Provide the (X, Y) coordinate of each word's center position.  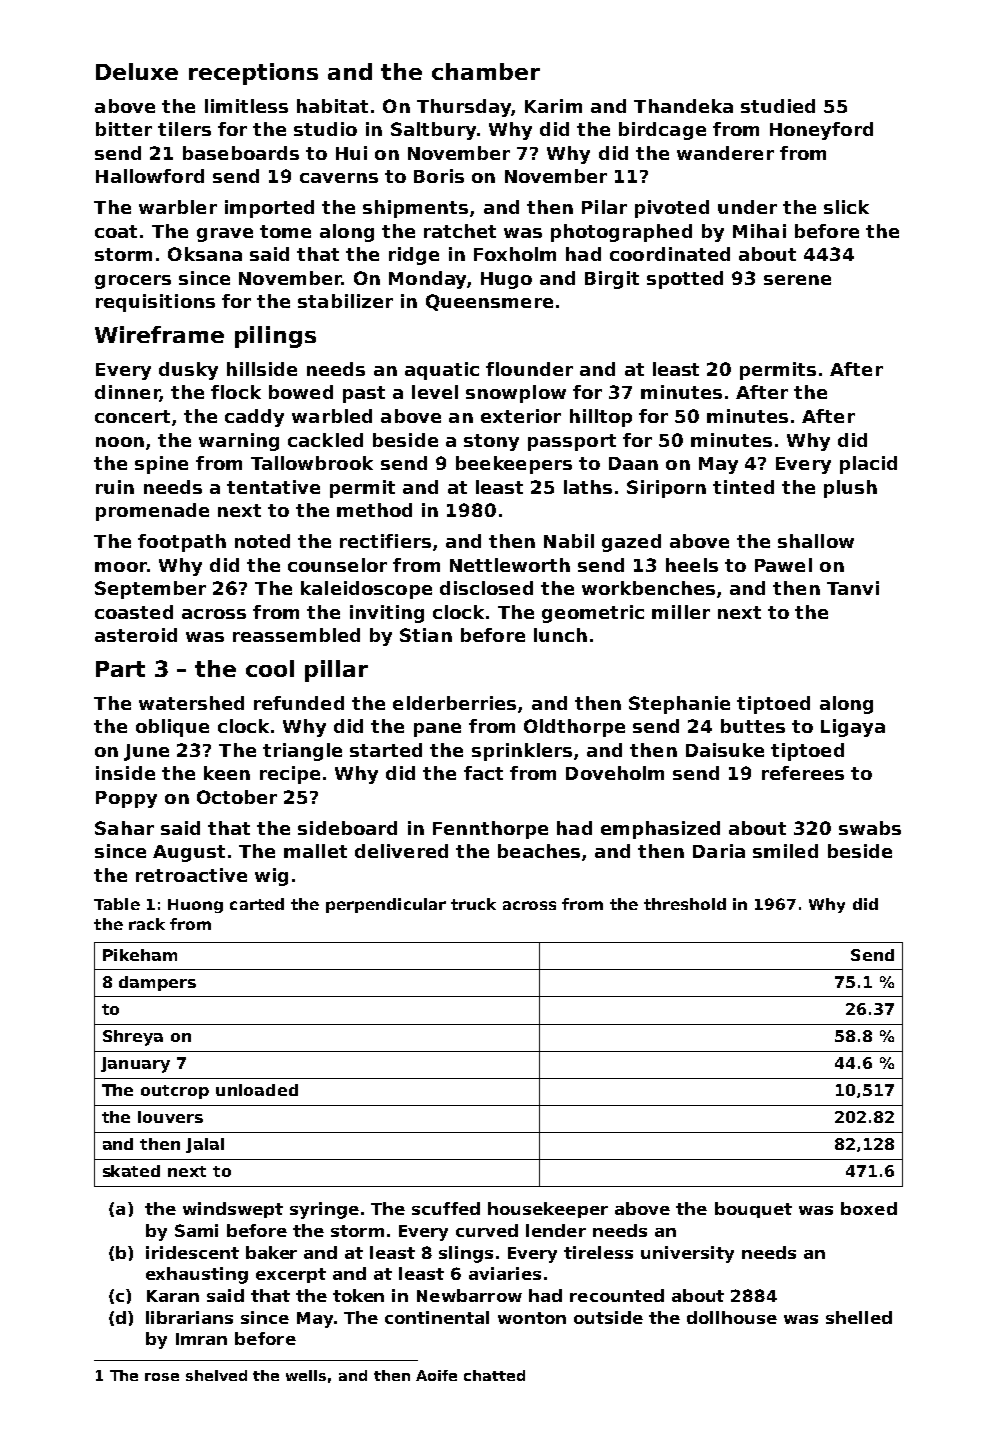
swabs (870, 828)
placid (868, 465)
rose (162, 1377)
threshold (685, 904)
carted (257, 904)
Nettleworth (510, 565)
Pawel (783, 565)
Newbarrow (469, 1295)
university (687, 1254)
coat (116, 231)
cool (270, 668)
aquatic (442, 371)
